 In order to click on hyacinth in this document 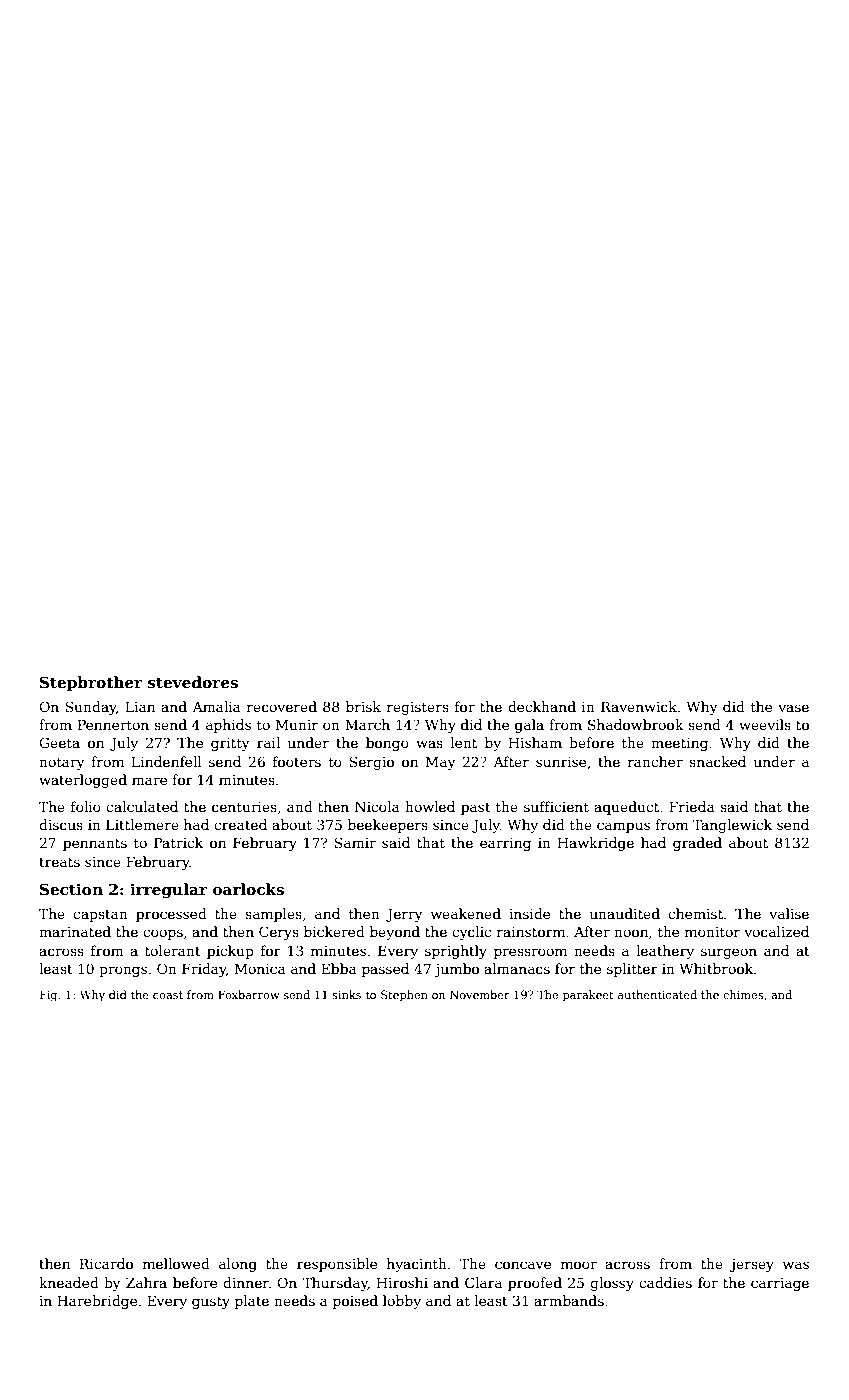, I will do `click(417, 1265)`.
